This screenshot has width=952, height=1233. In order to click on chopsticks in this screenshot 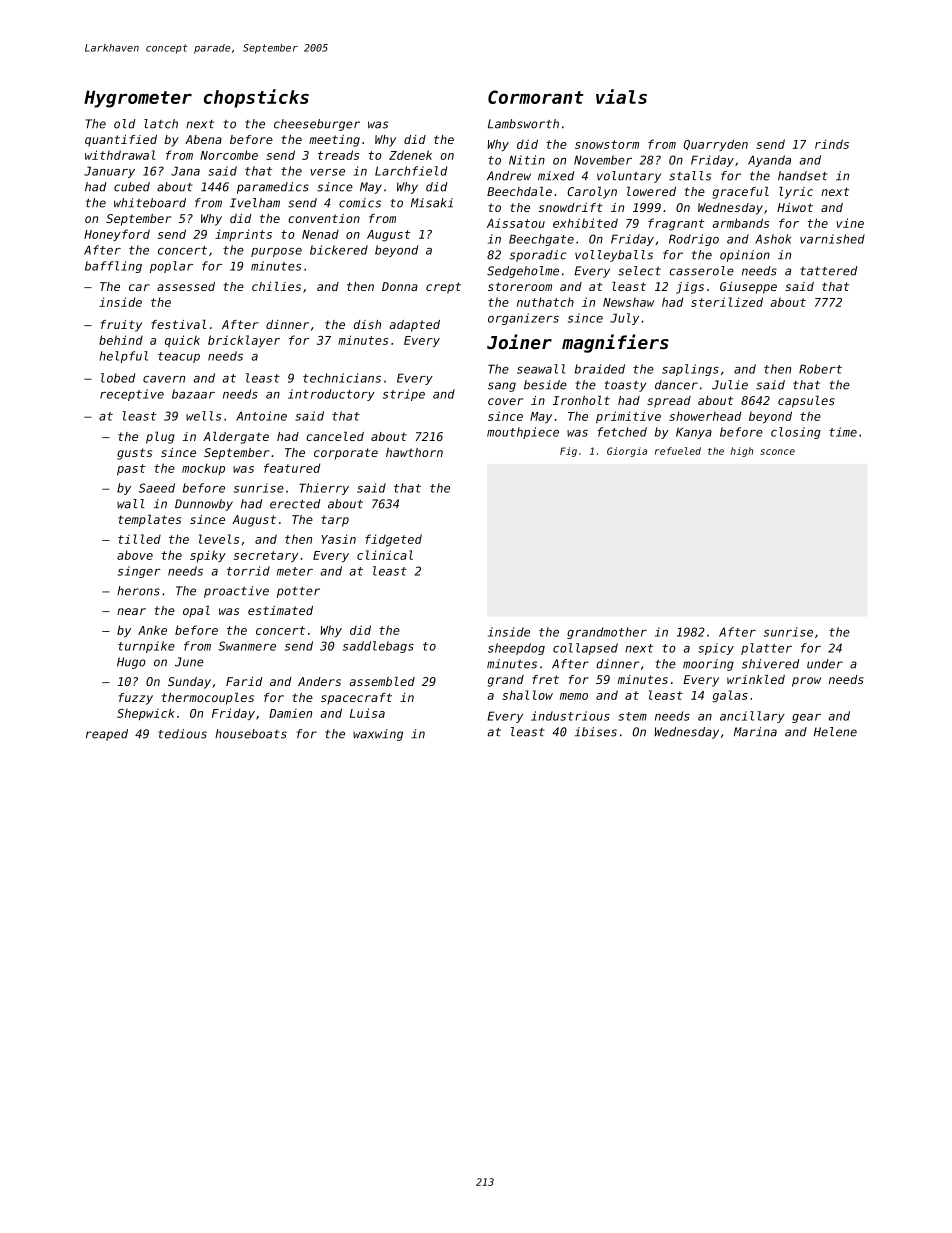, I will do `click(256, 98)`.
